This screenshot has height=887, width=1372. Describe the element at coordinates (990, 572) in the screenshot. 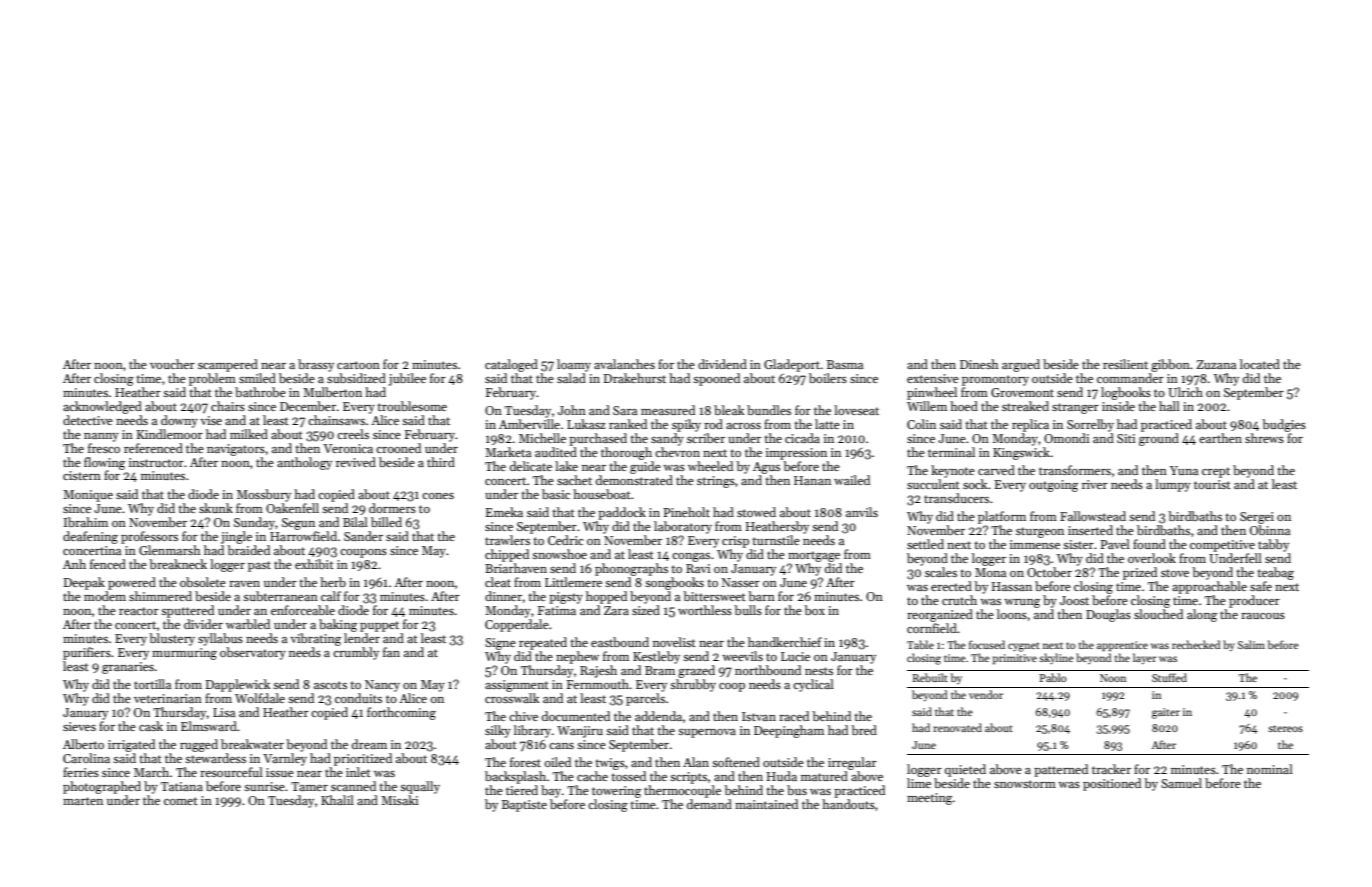

I see `Mona` at that location.
